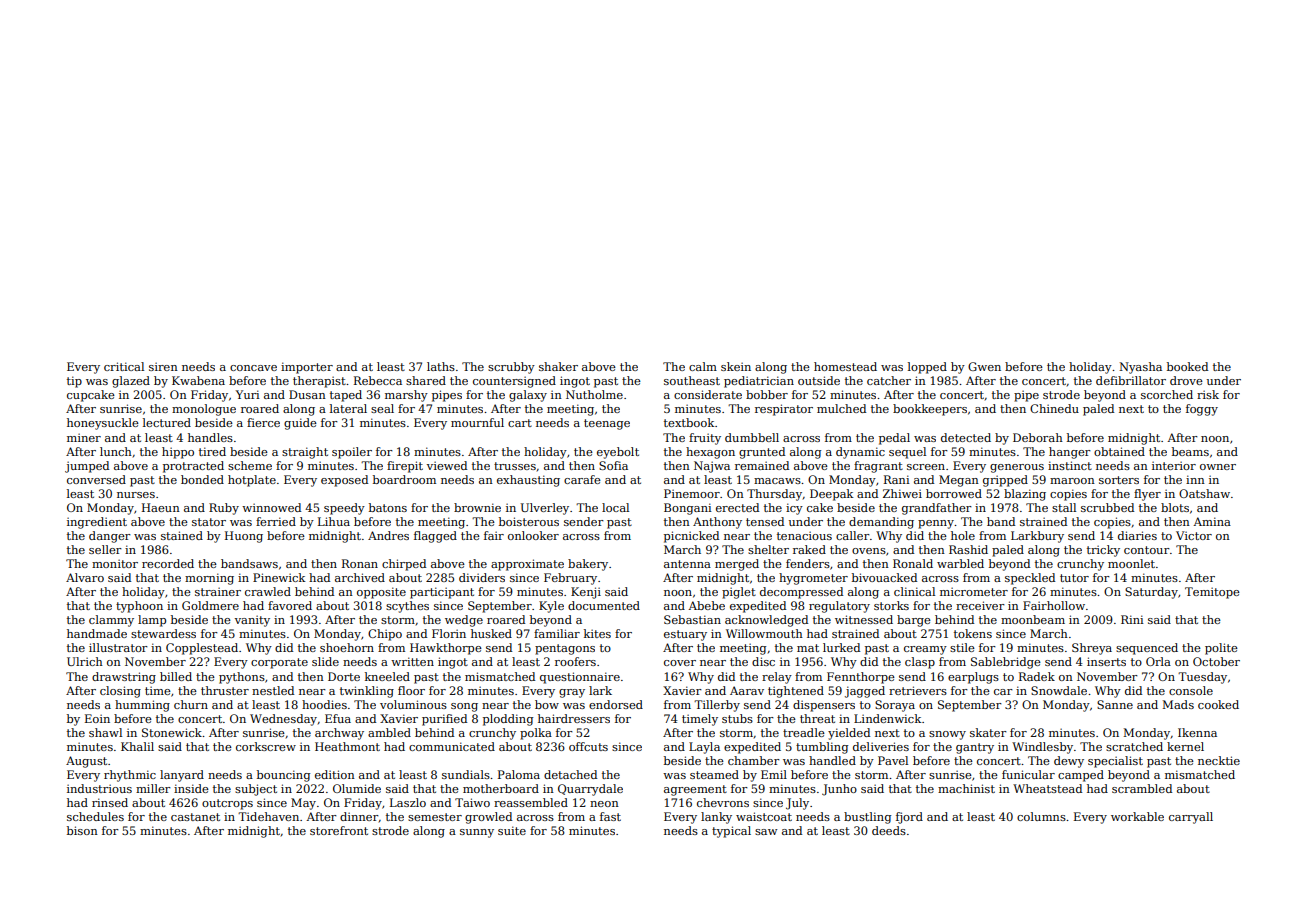  What do you see at coordinates (96, 479) in the document?
I see `conversed` at bounding box center [96, 479].
